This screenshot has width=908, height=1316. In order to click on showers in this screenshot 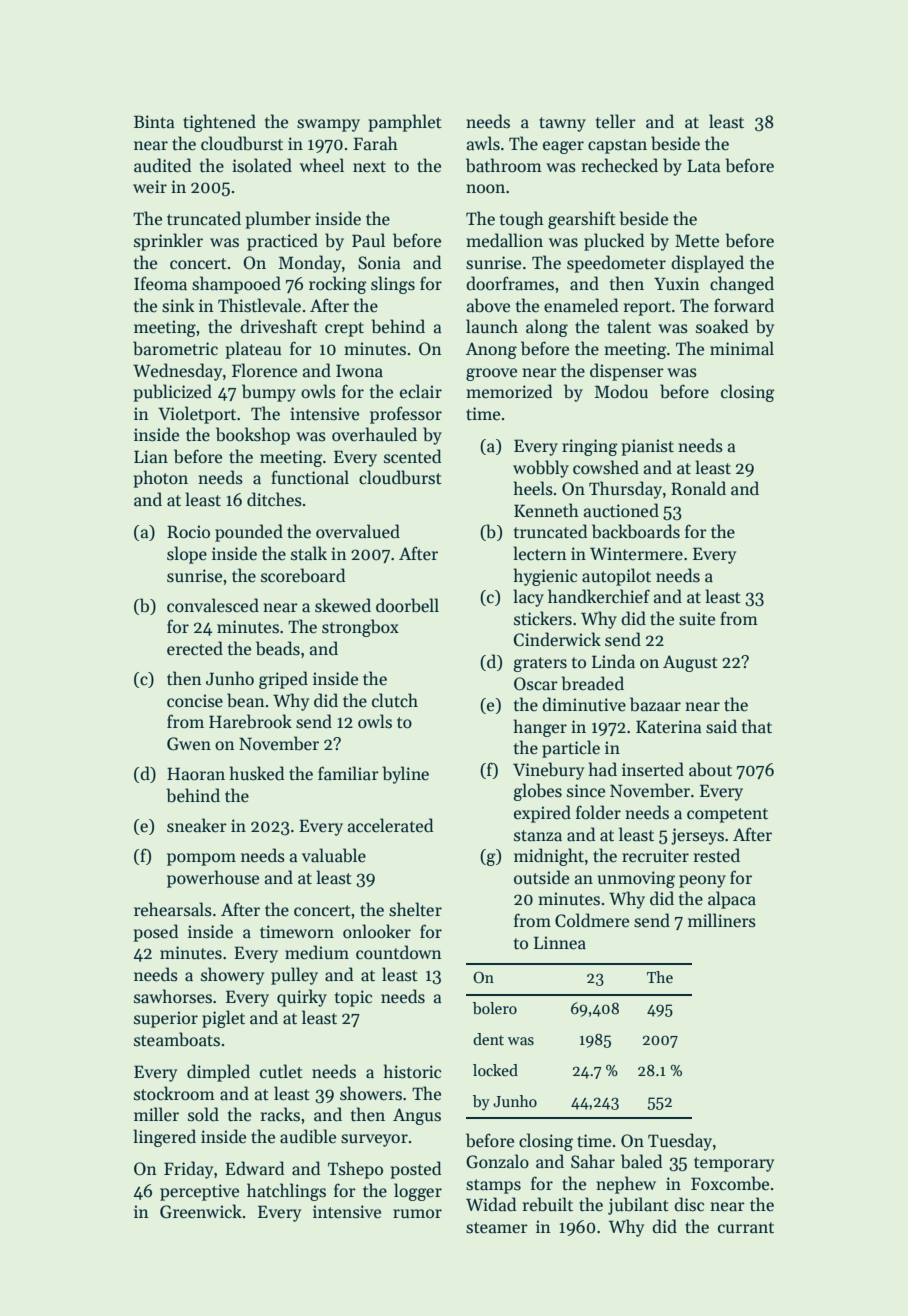, I will do `click(371, 1093)`.
